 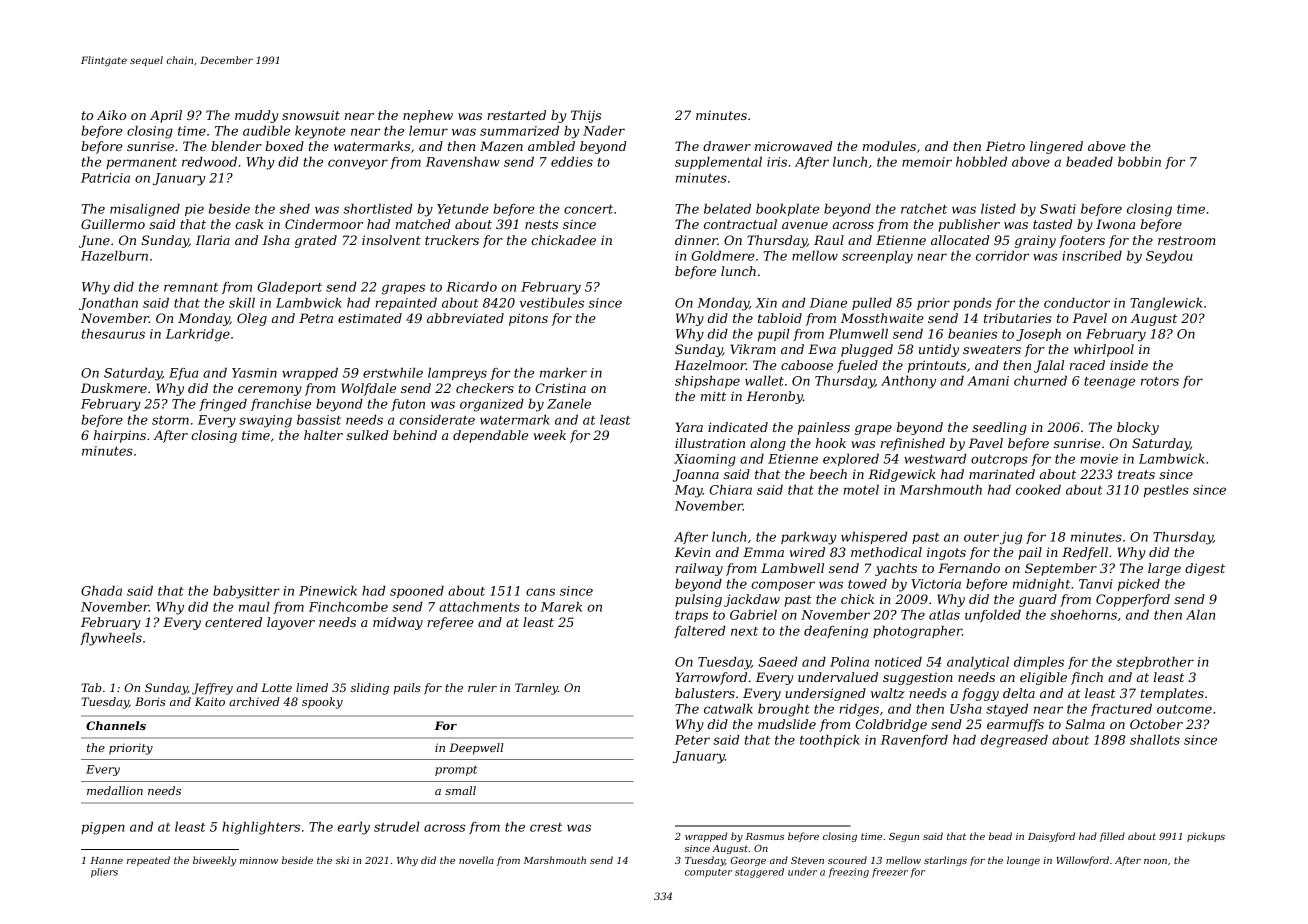 What do you see at coordinates (111, 115) in the page?
I see `Aiko` at bounding box center [111, 115].
